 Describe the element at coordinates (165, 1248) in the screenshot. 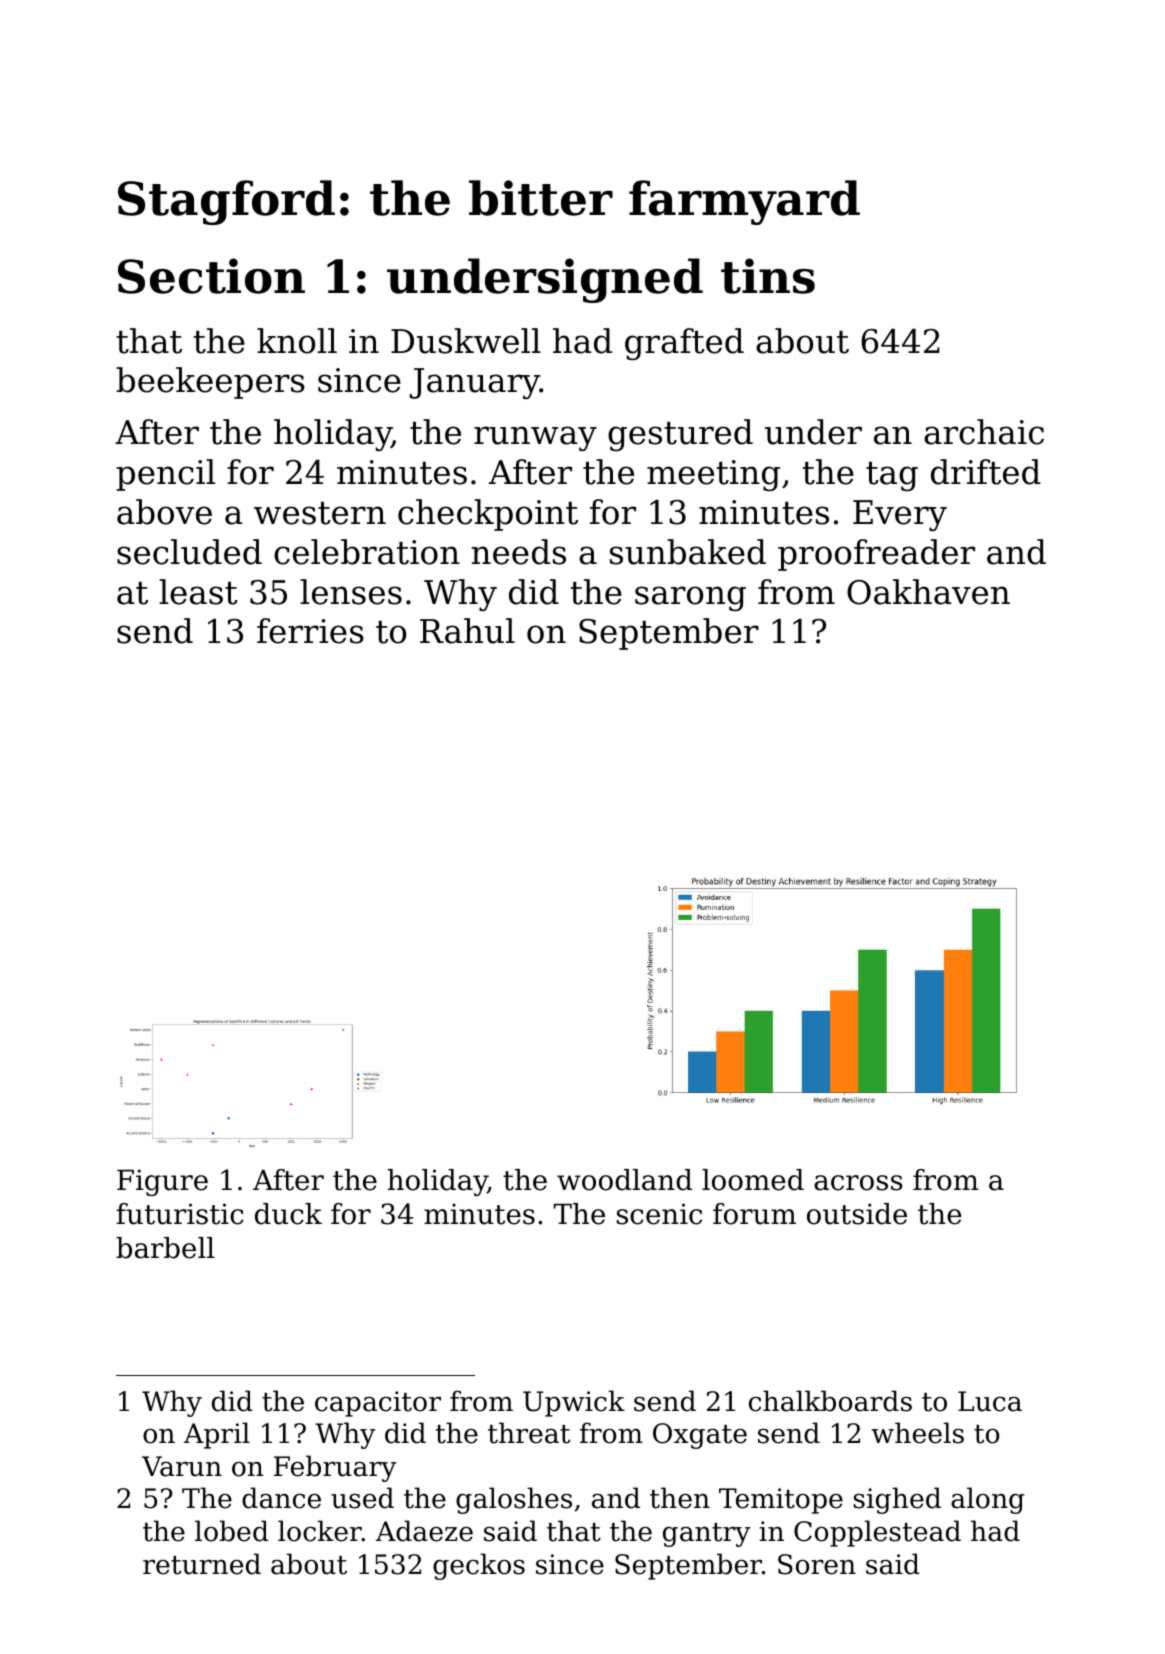

I see `barbell` at that location.
